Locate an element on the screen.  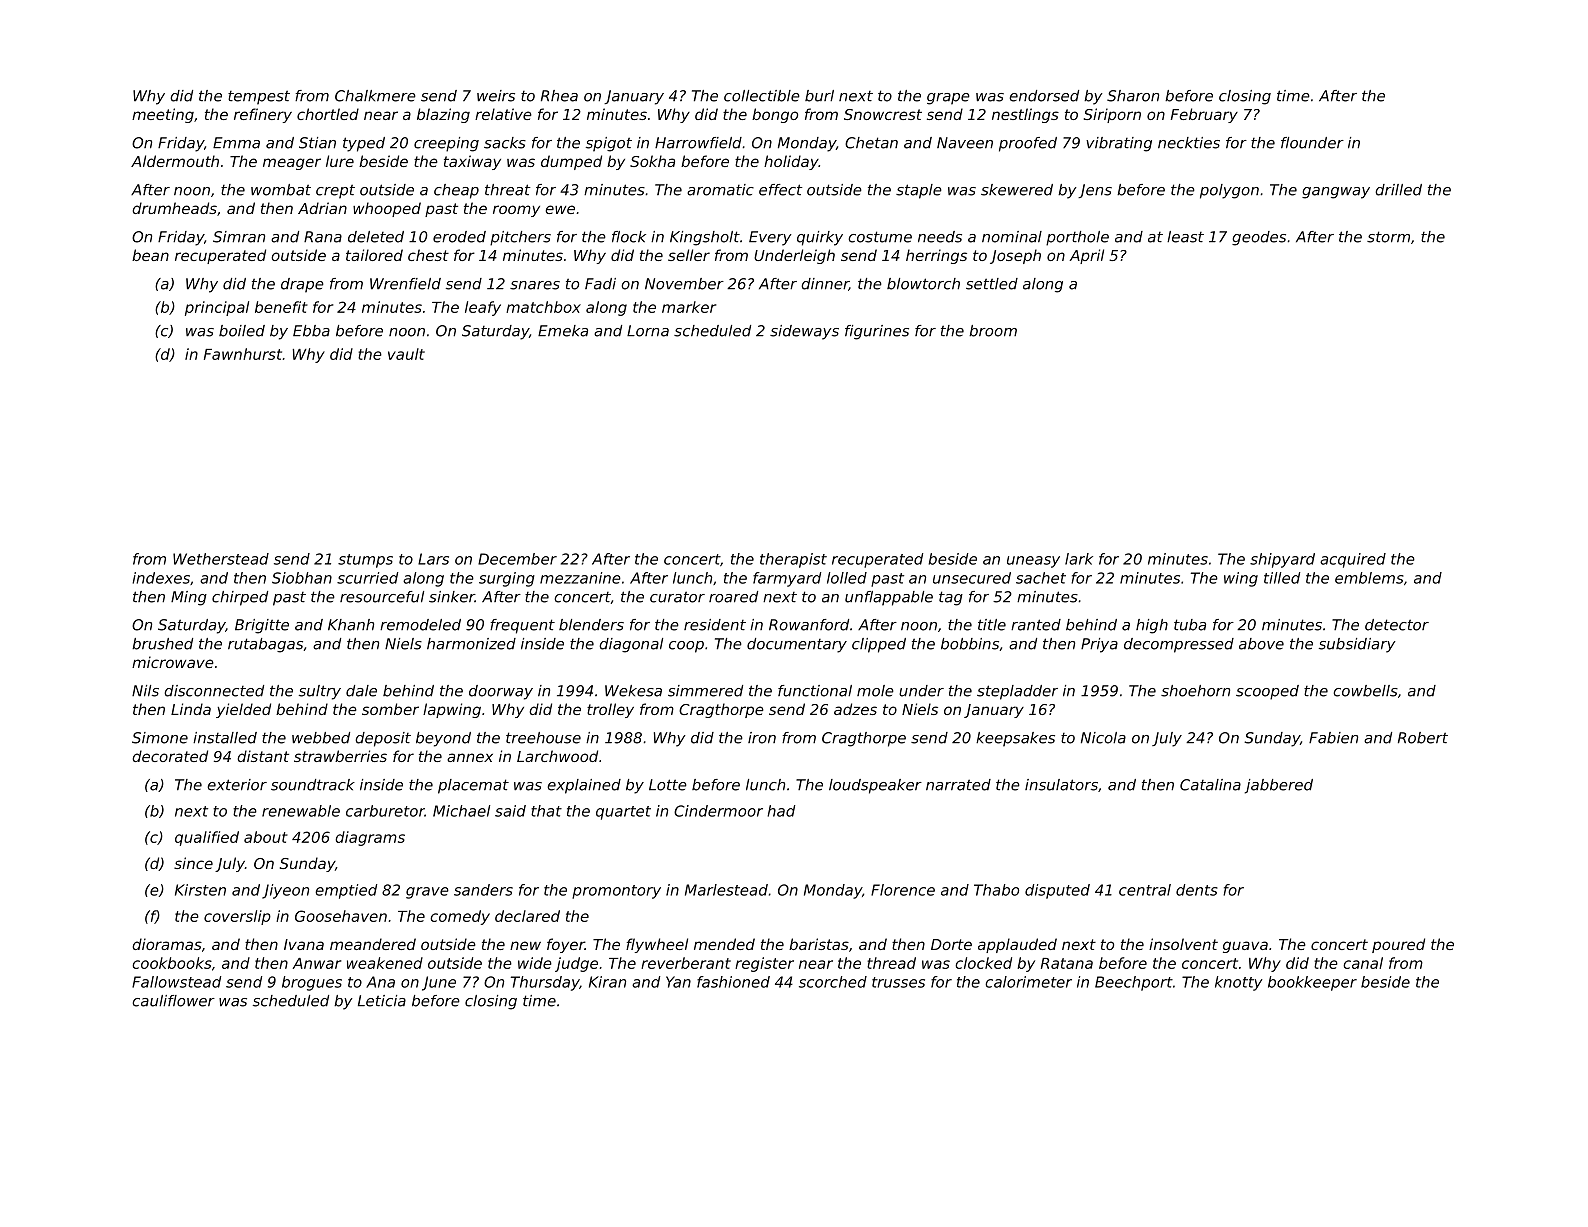
cauliflower is located at coordinates (173, 1001).
